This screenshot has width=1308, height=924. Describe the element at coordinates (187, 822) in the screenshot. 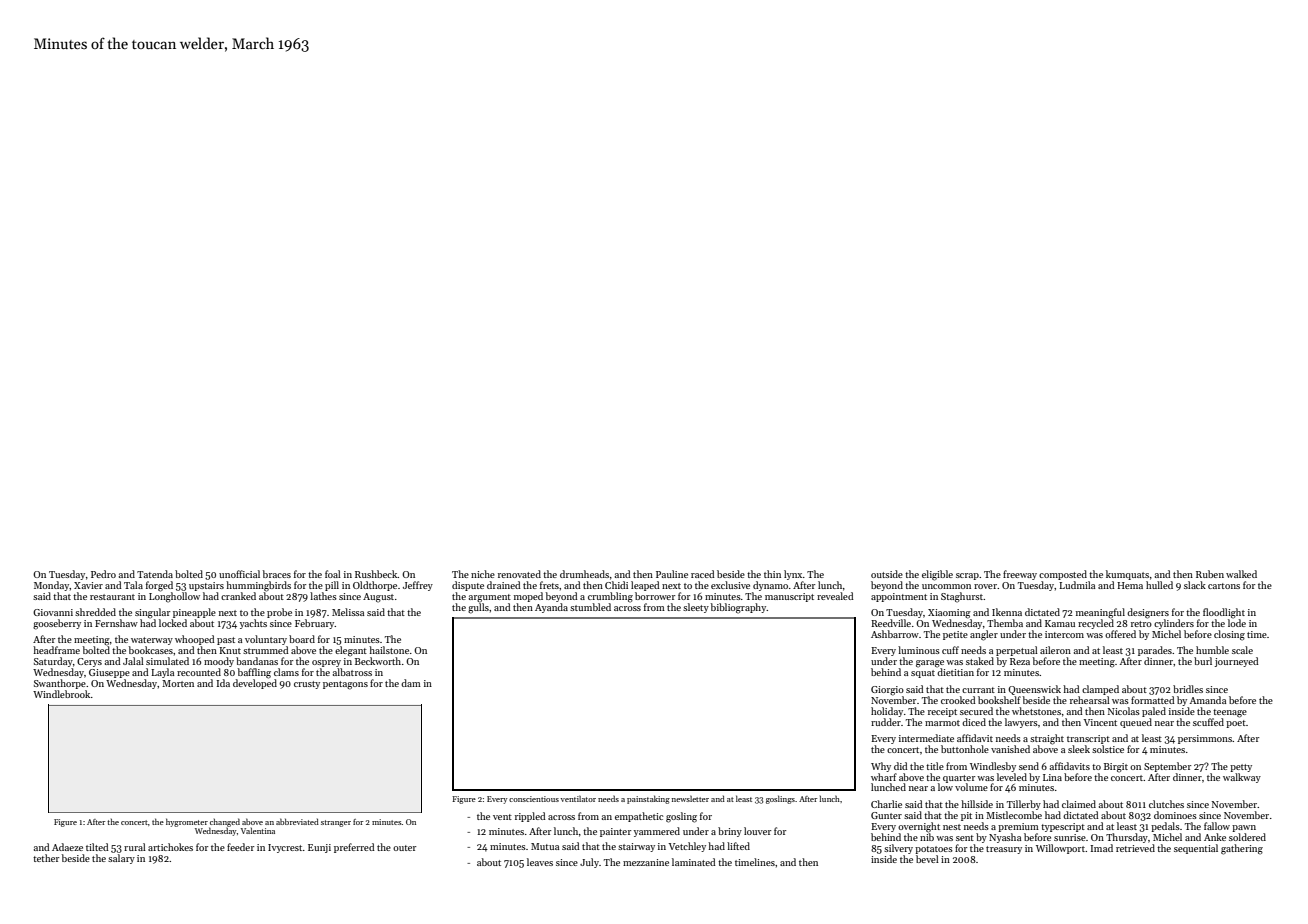

I see `hygrometer` at that location.
